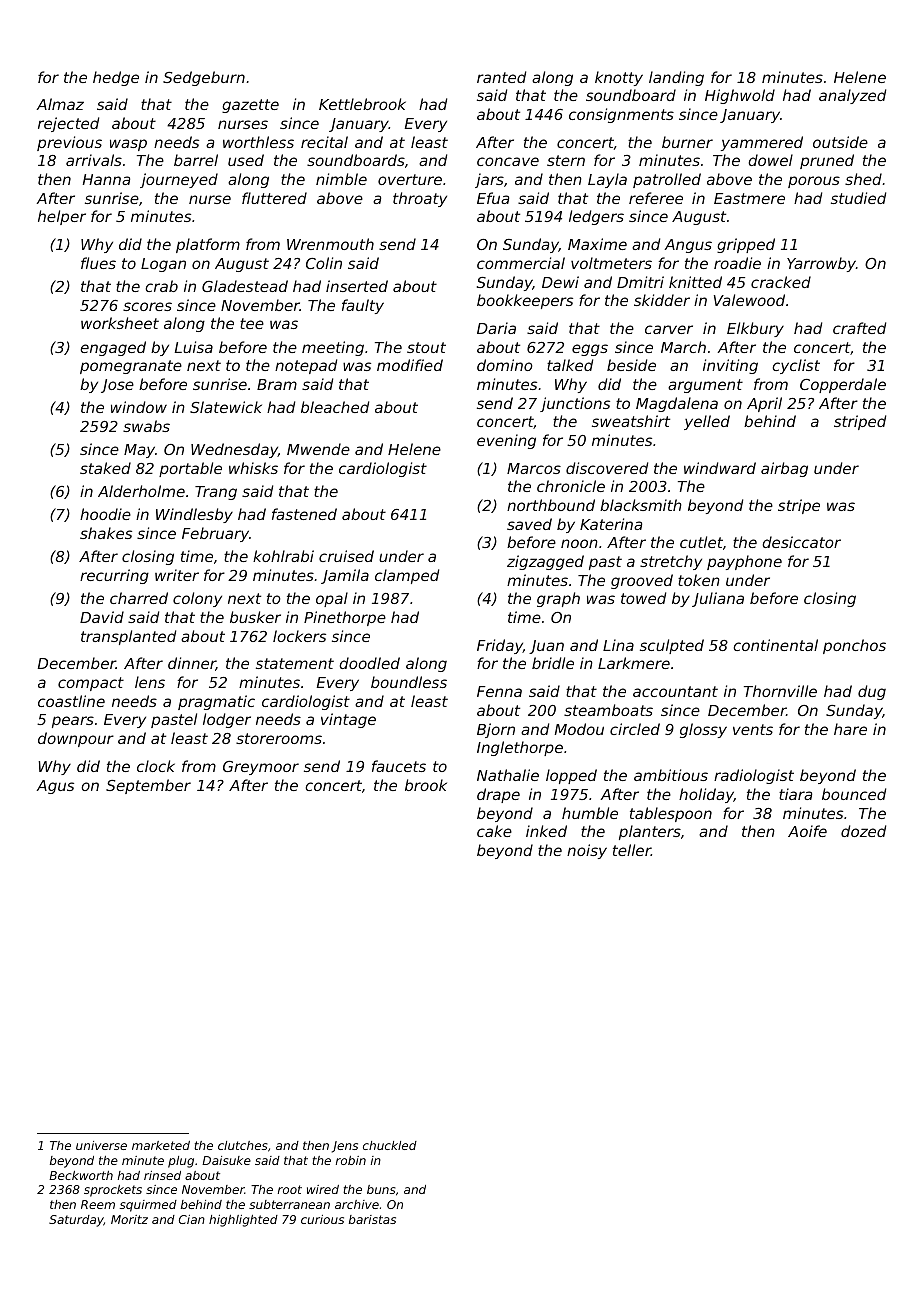 This screenshot has height=1308, width=924. What do you see at coordinates (737, 263) in the screenshot?
I see `roadie` at bounding box center [737, 263].
